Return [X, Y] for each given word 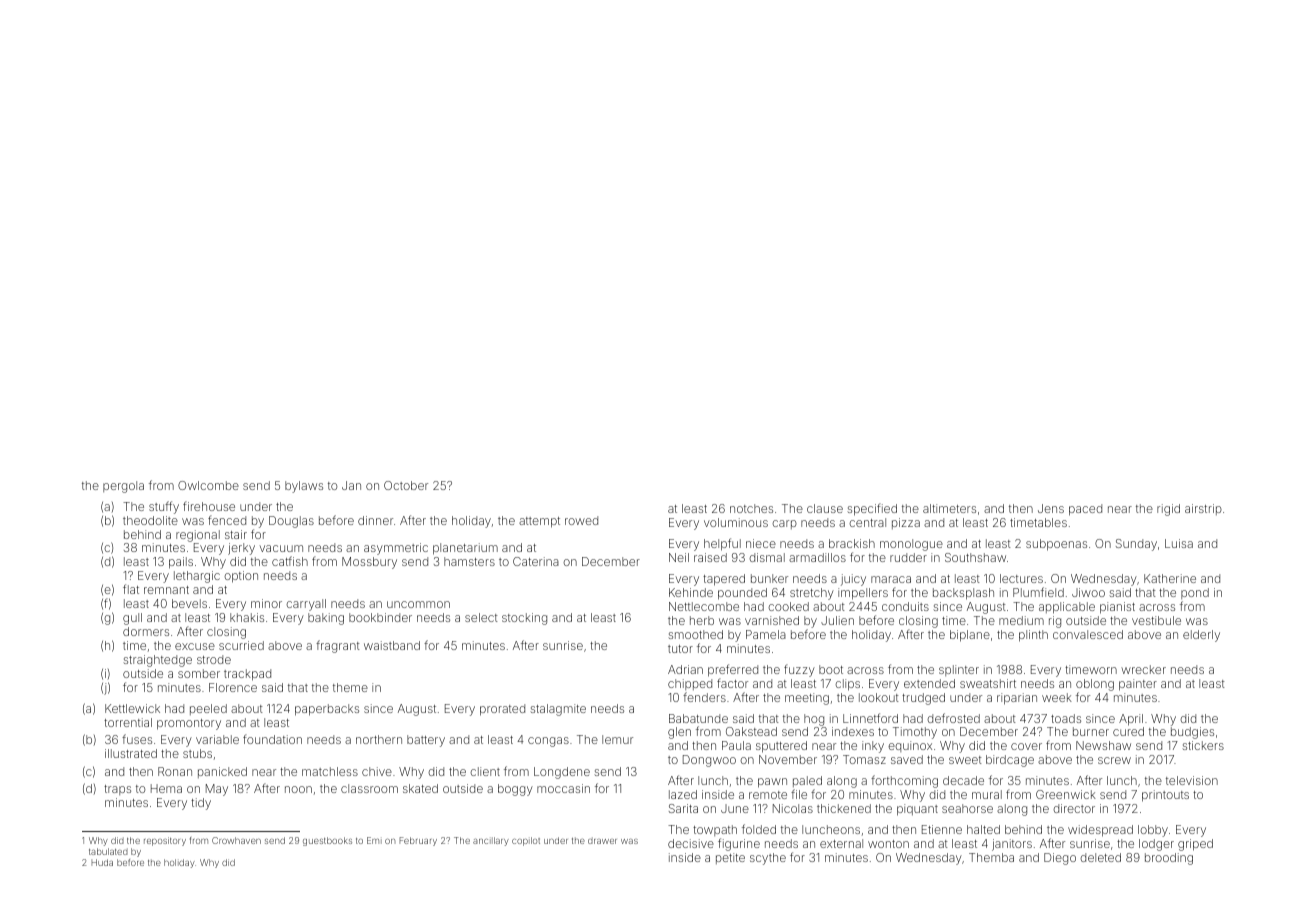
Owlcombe [208, 485]
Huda [102, 862]
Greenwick [1066, 794]
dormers [146, 631]
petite [730, 858]
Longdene [562, 773]
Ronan [175, 771]
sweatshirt [988, 683]
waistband [392, 645]
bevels [189, 603]
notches [751, 508]
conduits [905, 606]
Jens [1051, 508]
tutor [680, 649]
